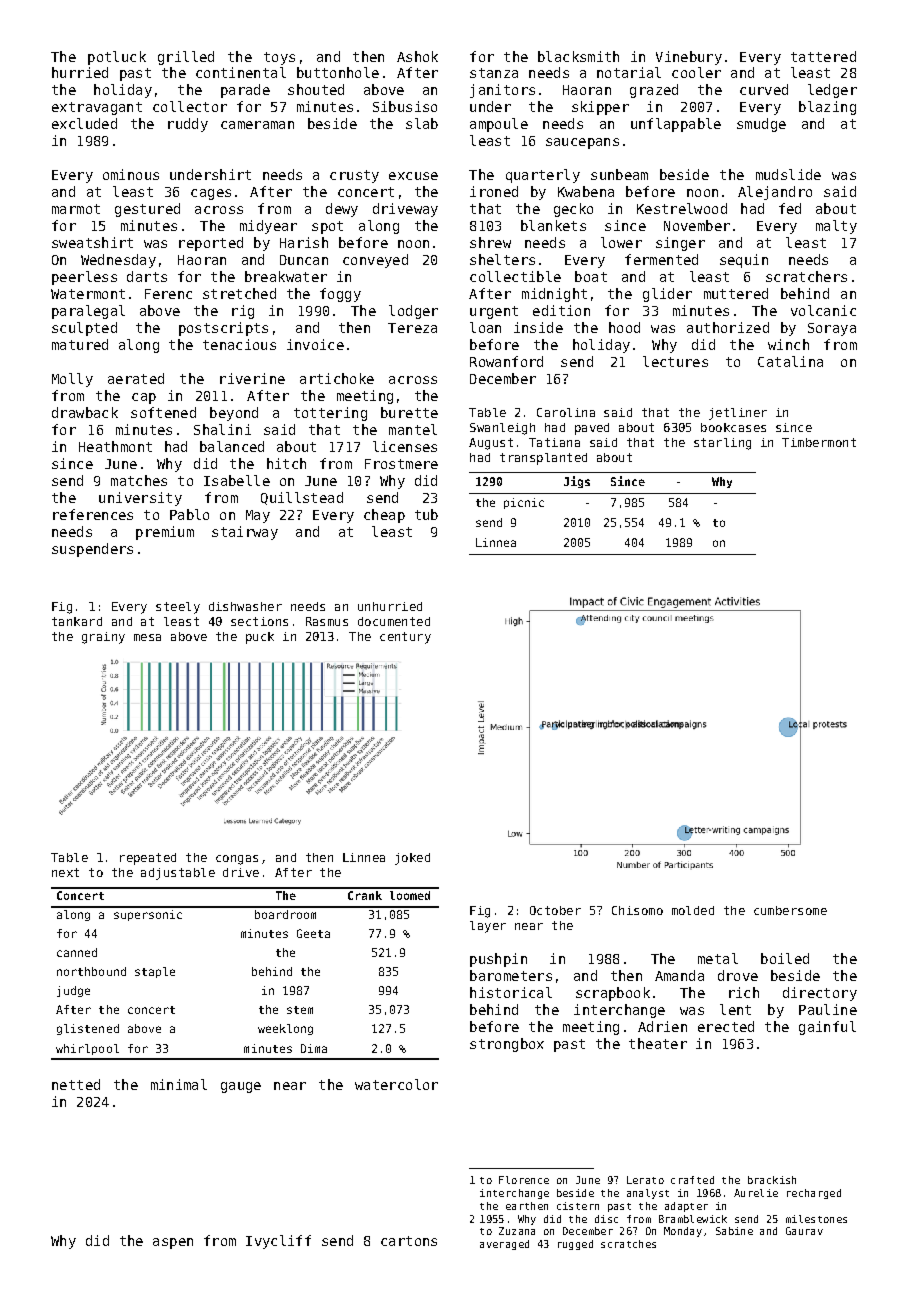 The image size is (908, 1316). What do you see at coordinates (823, 56) in the screenshot?
I see `tattered` at bounding box center [823, 56].
